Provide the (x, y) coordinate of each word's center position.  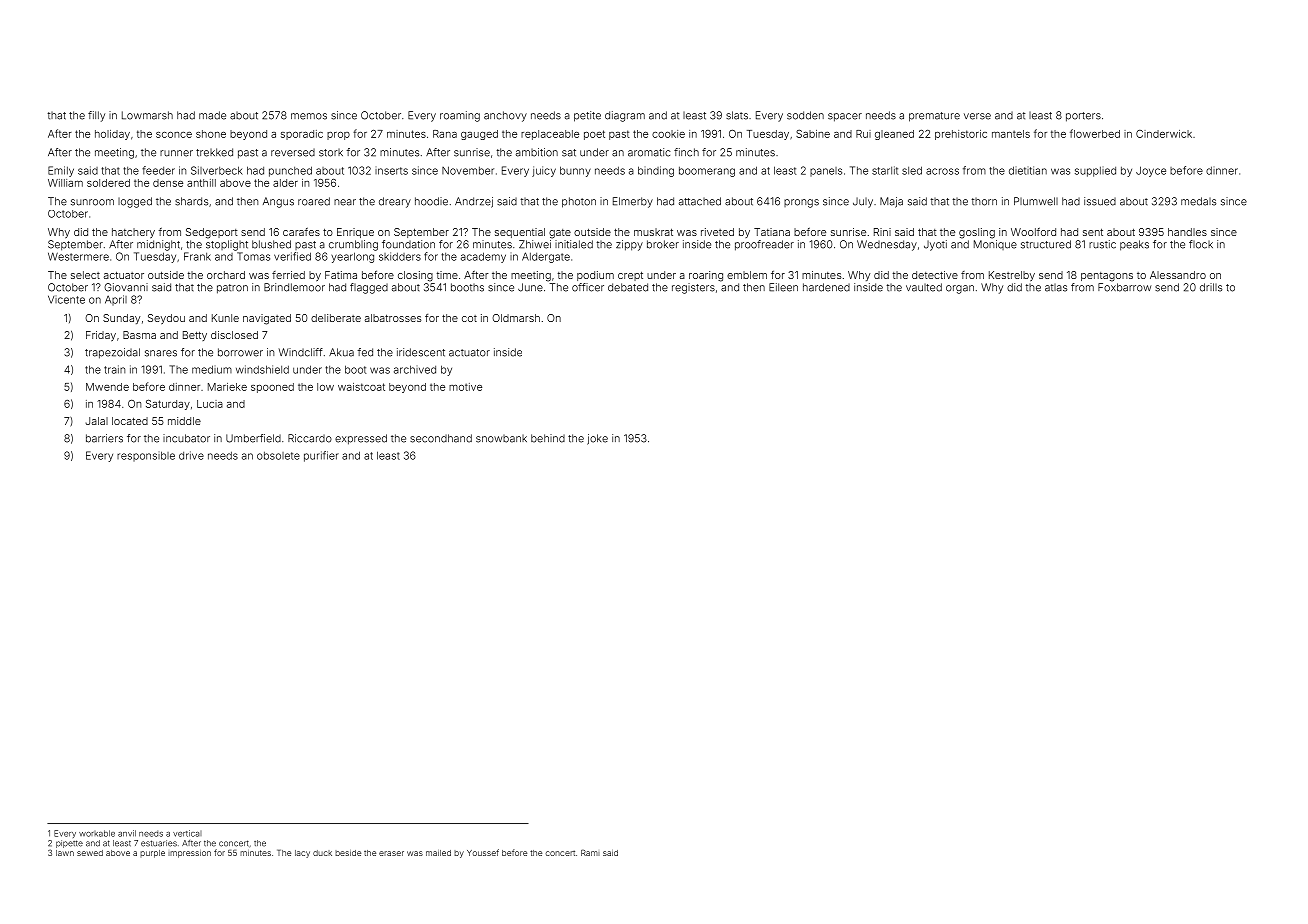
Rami (590, 853)
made (212, 115)
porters (1083, 117)
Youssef (483, 852)
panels (826, 172)
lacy (302, 854)
